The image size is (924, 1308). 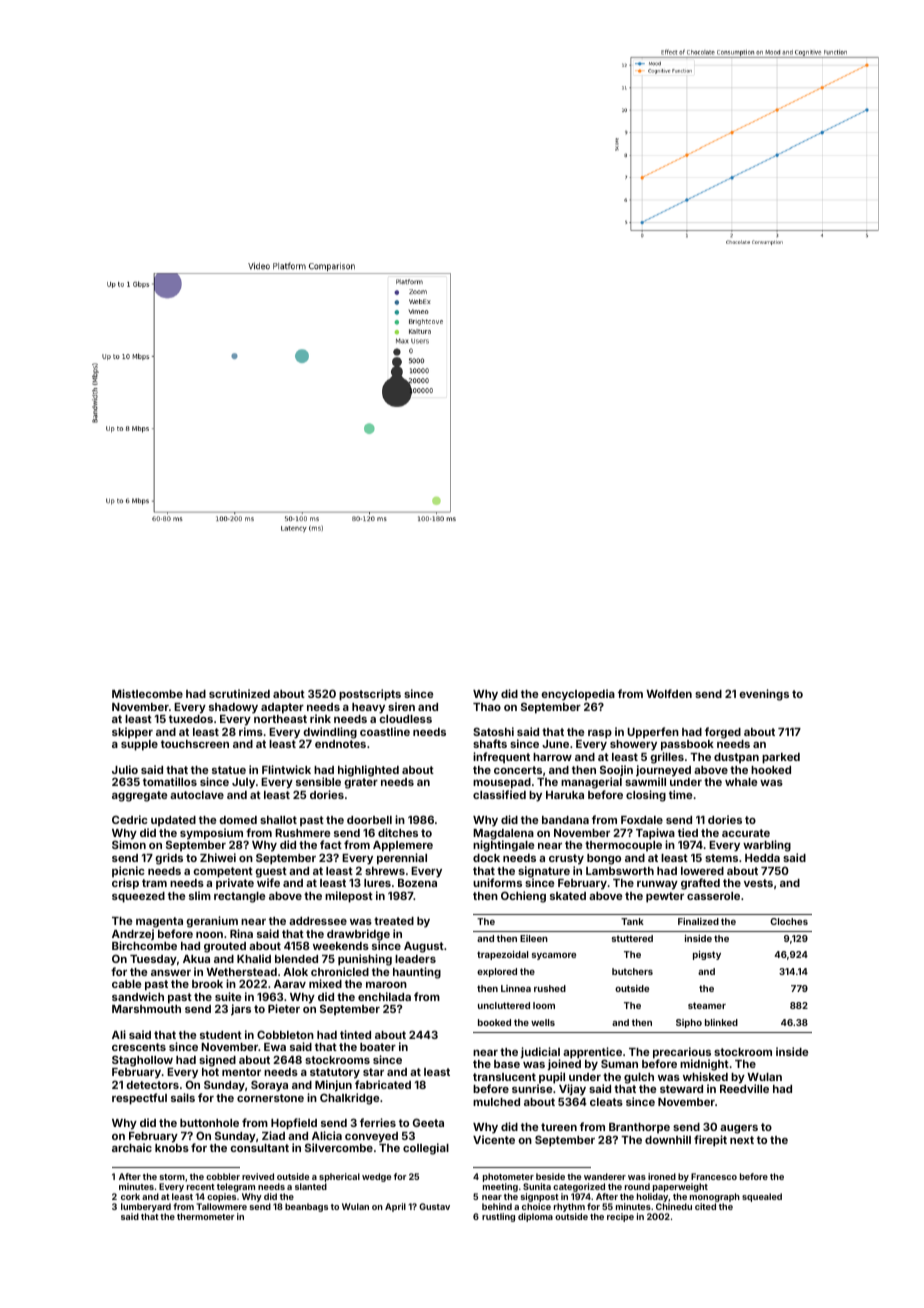 What do you see at coordinates (653, 733) in the screenshot?
I see `Upperfen` at bounding box center [653, 733].
